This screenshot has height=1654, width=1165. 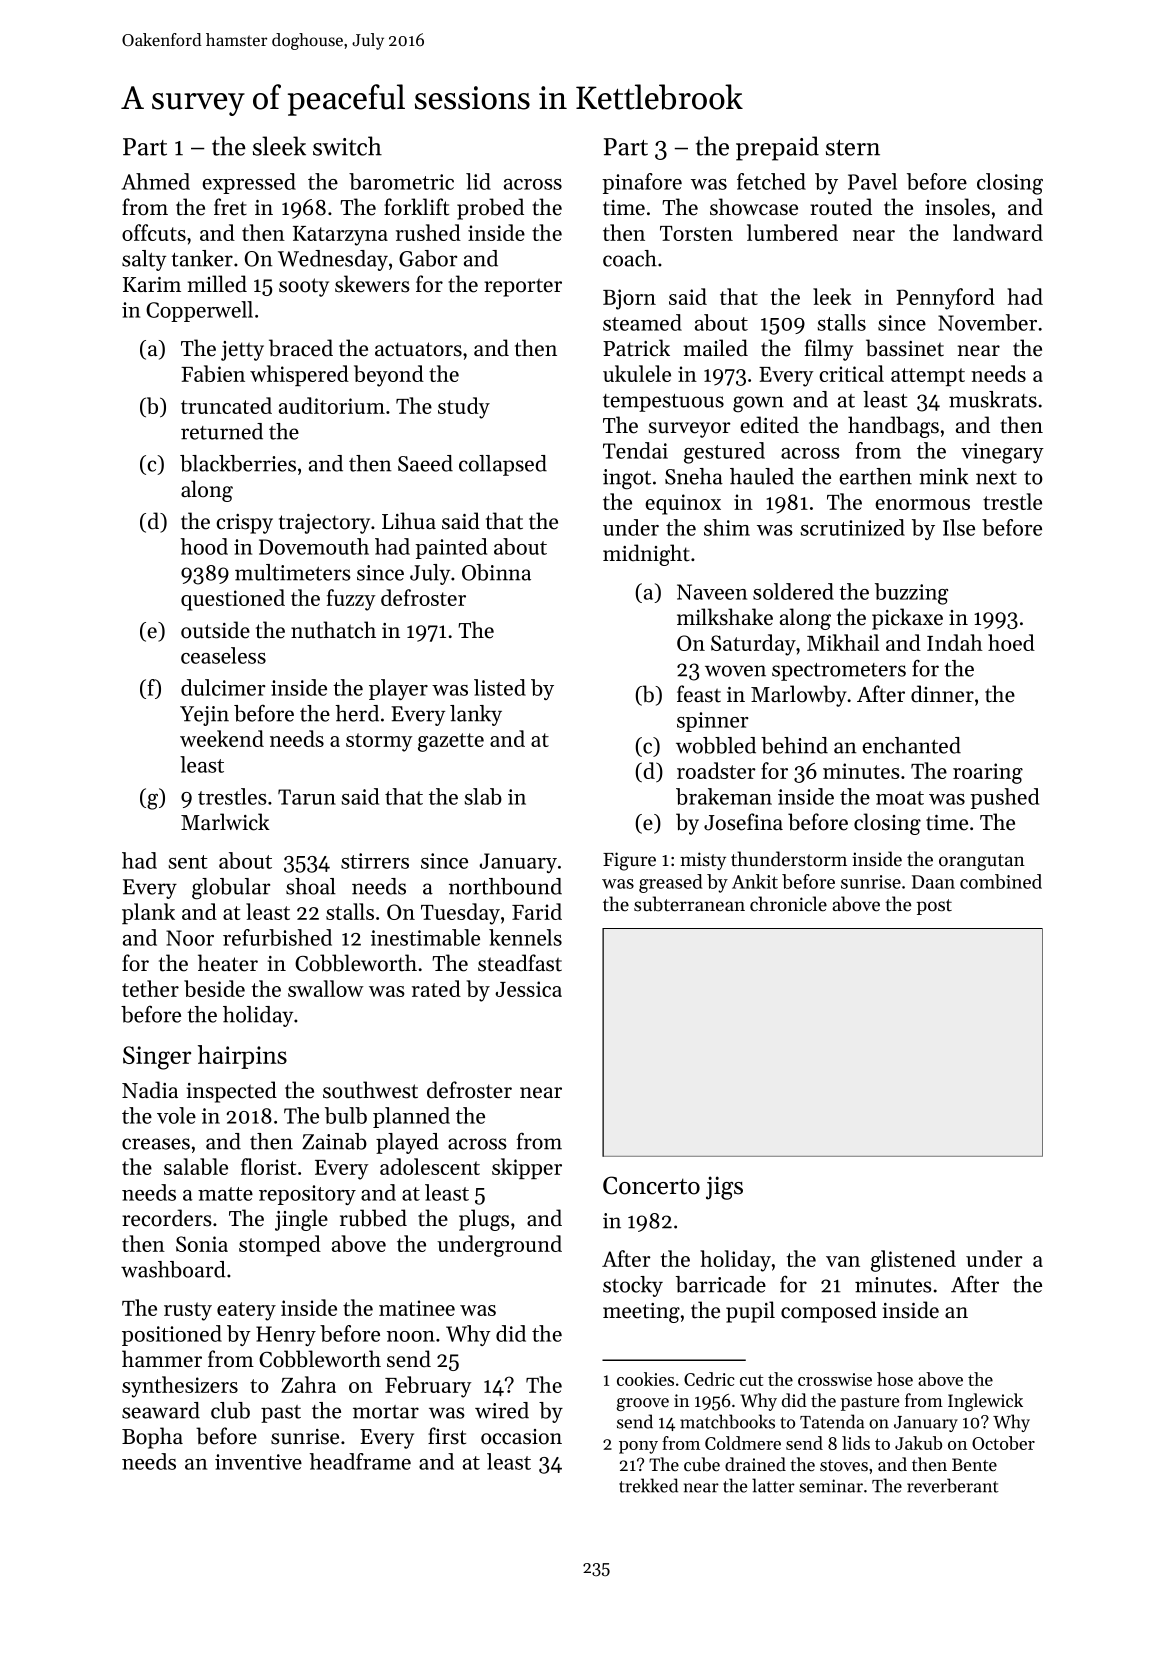 What do you see at coordinates (156, 181) in the screenshot?
I see `Ahmed` at bounding box center [156, 181].
